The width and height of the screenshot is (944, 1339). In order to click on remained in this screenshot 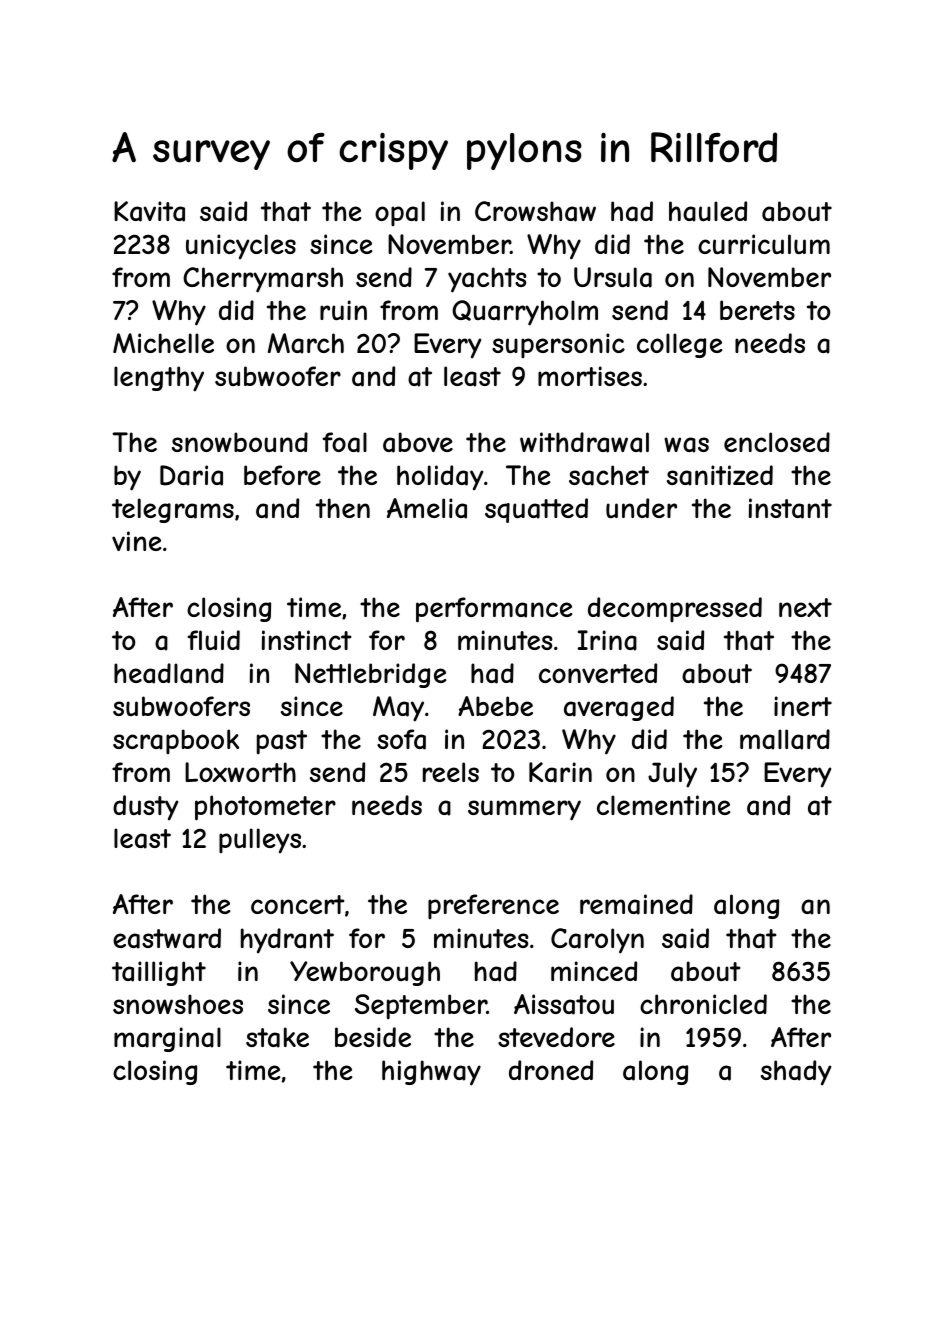, I will do `click(636, 904)`.
